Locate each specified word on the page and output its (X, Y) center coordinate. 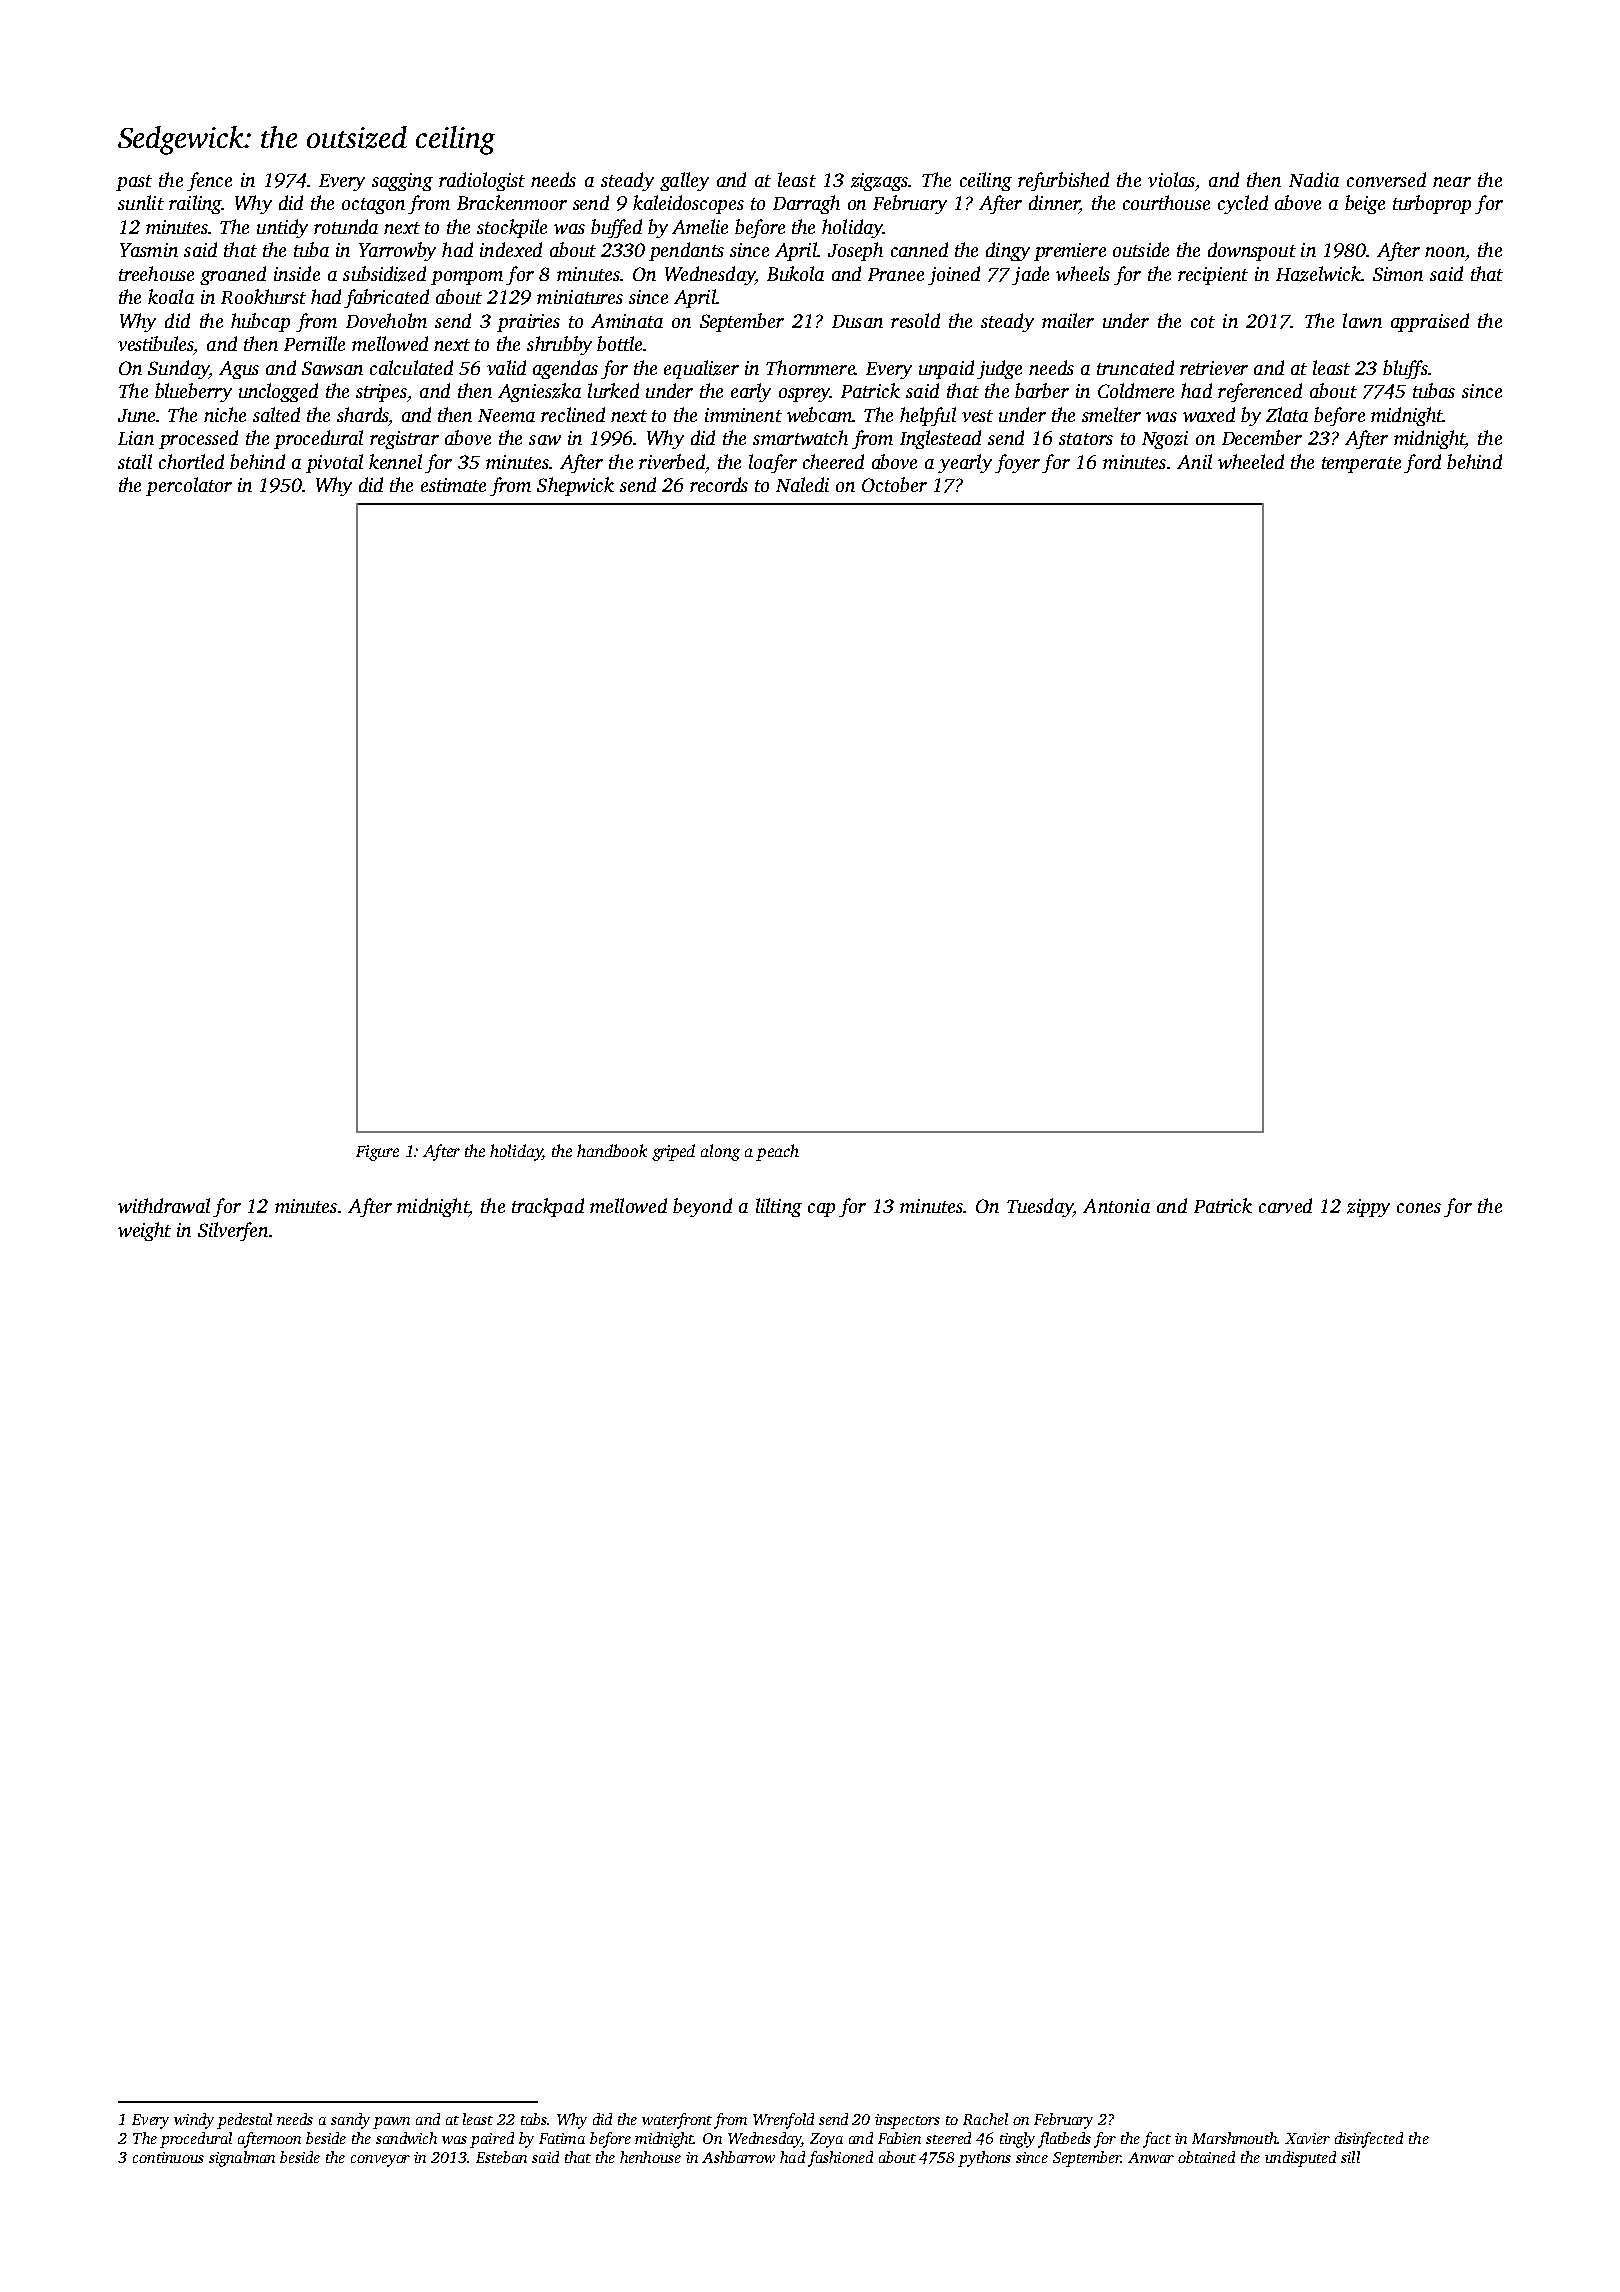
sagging (402, 182)
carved (1285, 1205)
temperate (1361, 465)
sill (1350, 2157)
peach (777, 1152)
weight (144, 1231)
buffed (616, 228)
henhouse (650, 2157)
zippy (1368, 1208)
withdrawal (164, 1205)
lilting (779, 1207)
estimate (453, 485)
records (719, 484)
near (1452, 182)
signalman (242, 2159)
